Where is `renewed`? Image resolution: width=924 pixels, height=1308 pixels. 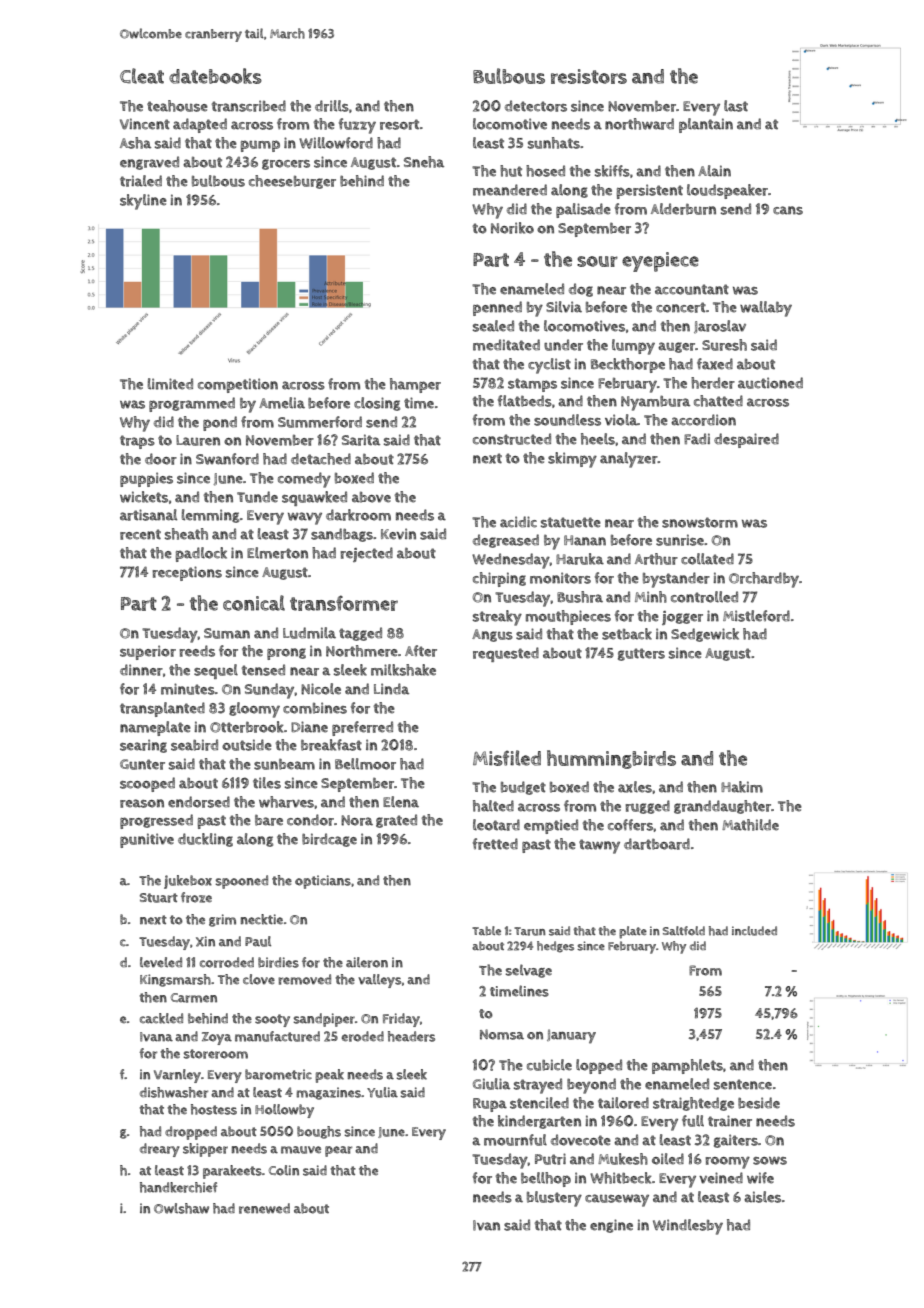 renewed is located at coordinates (264, 1208).
